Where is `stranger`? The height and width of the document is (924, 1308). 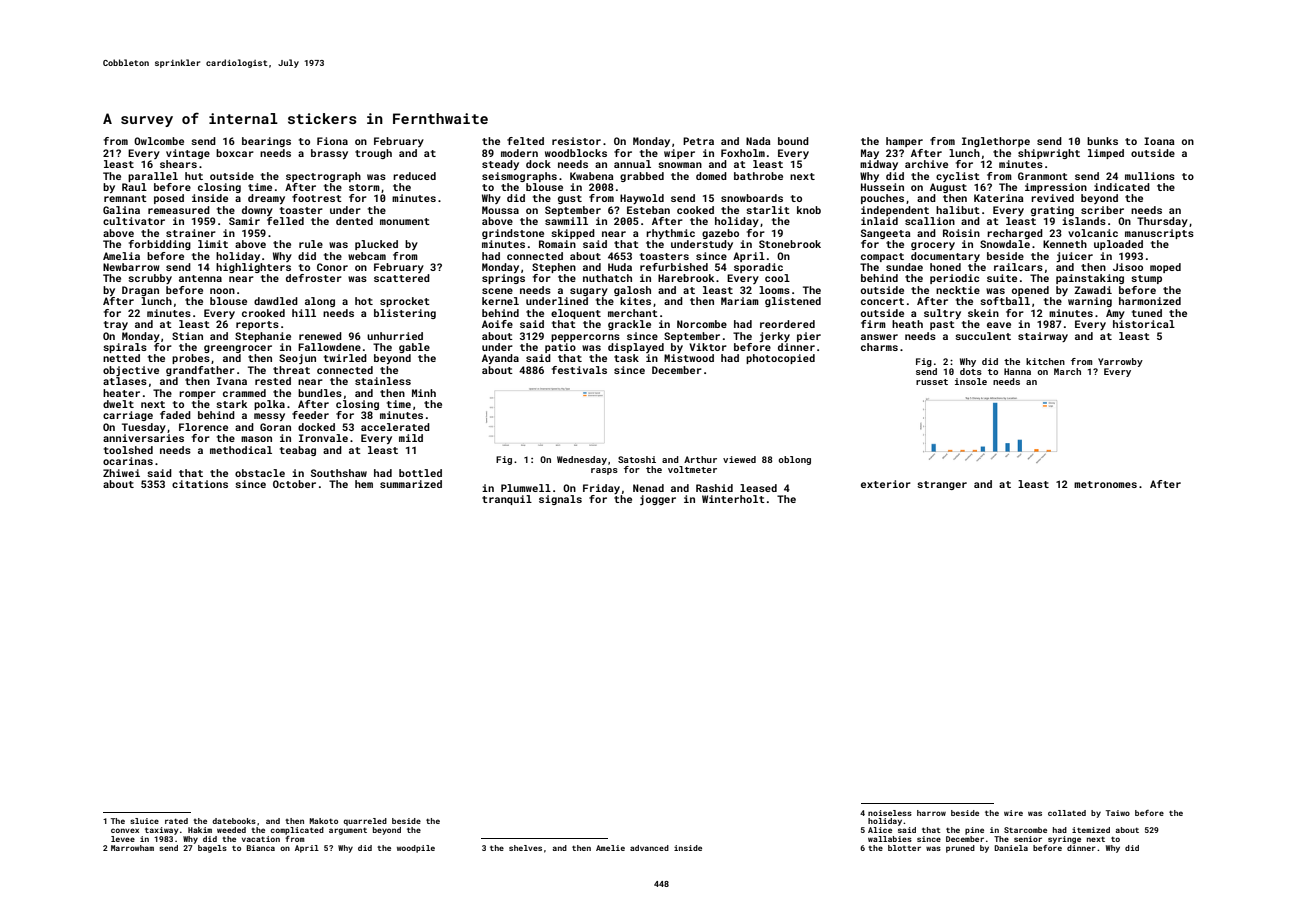 stranger is located at coordinates (942, 485).
